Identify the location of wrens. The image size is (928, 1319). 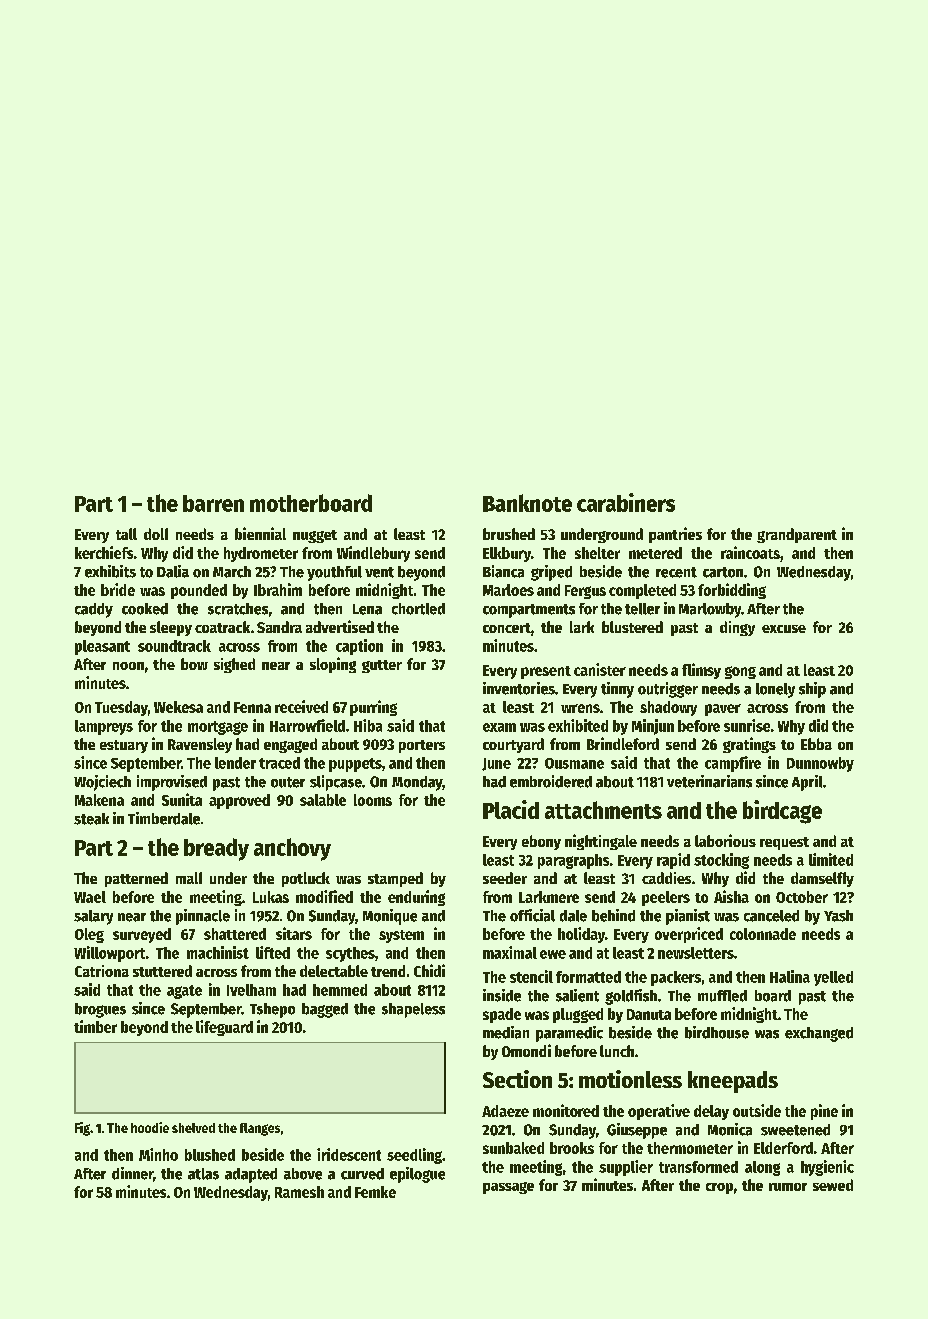
(580, 708).
